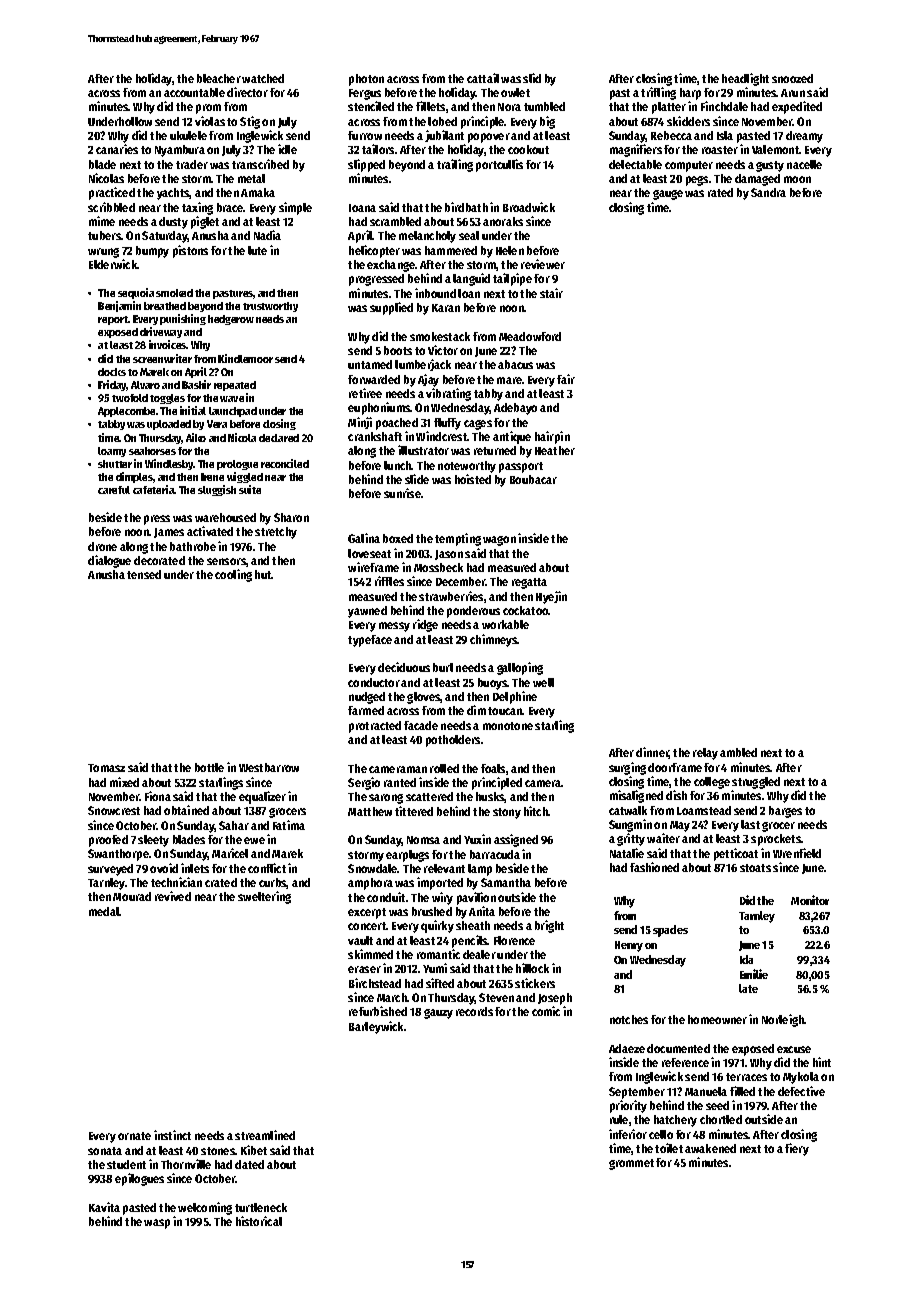  Describe the element at coordinates (804, 137) in the screenshot. I see `dreamy` at that location.
